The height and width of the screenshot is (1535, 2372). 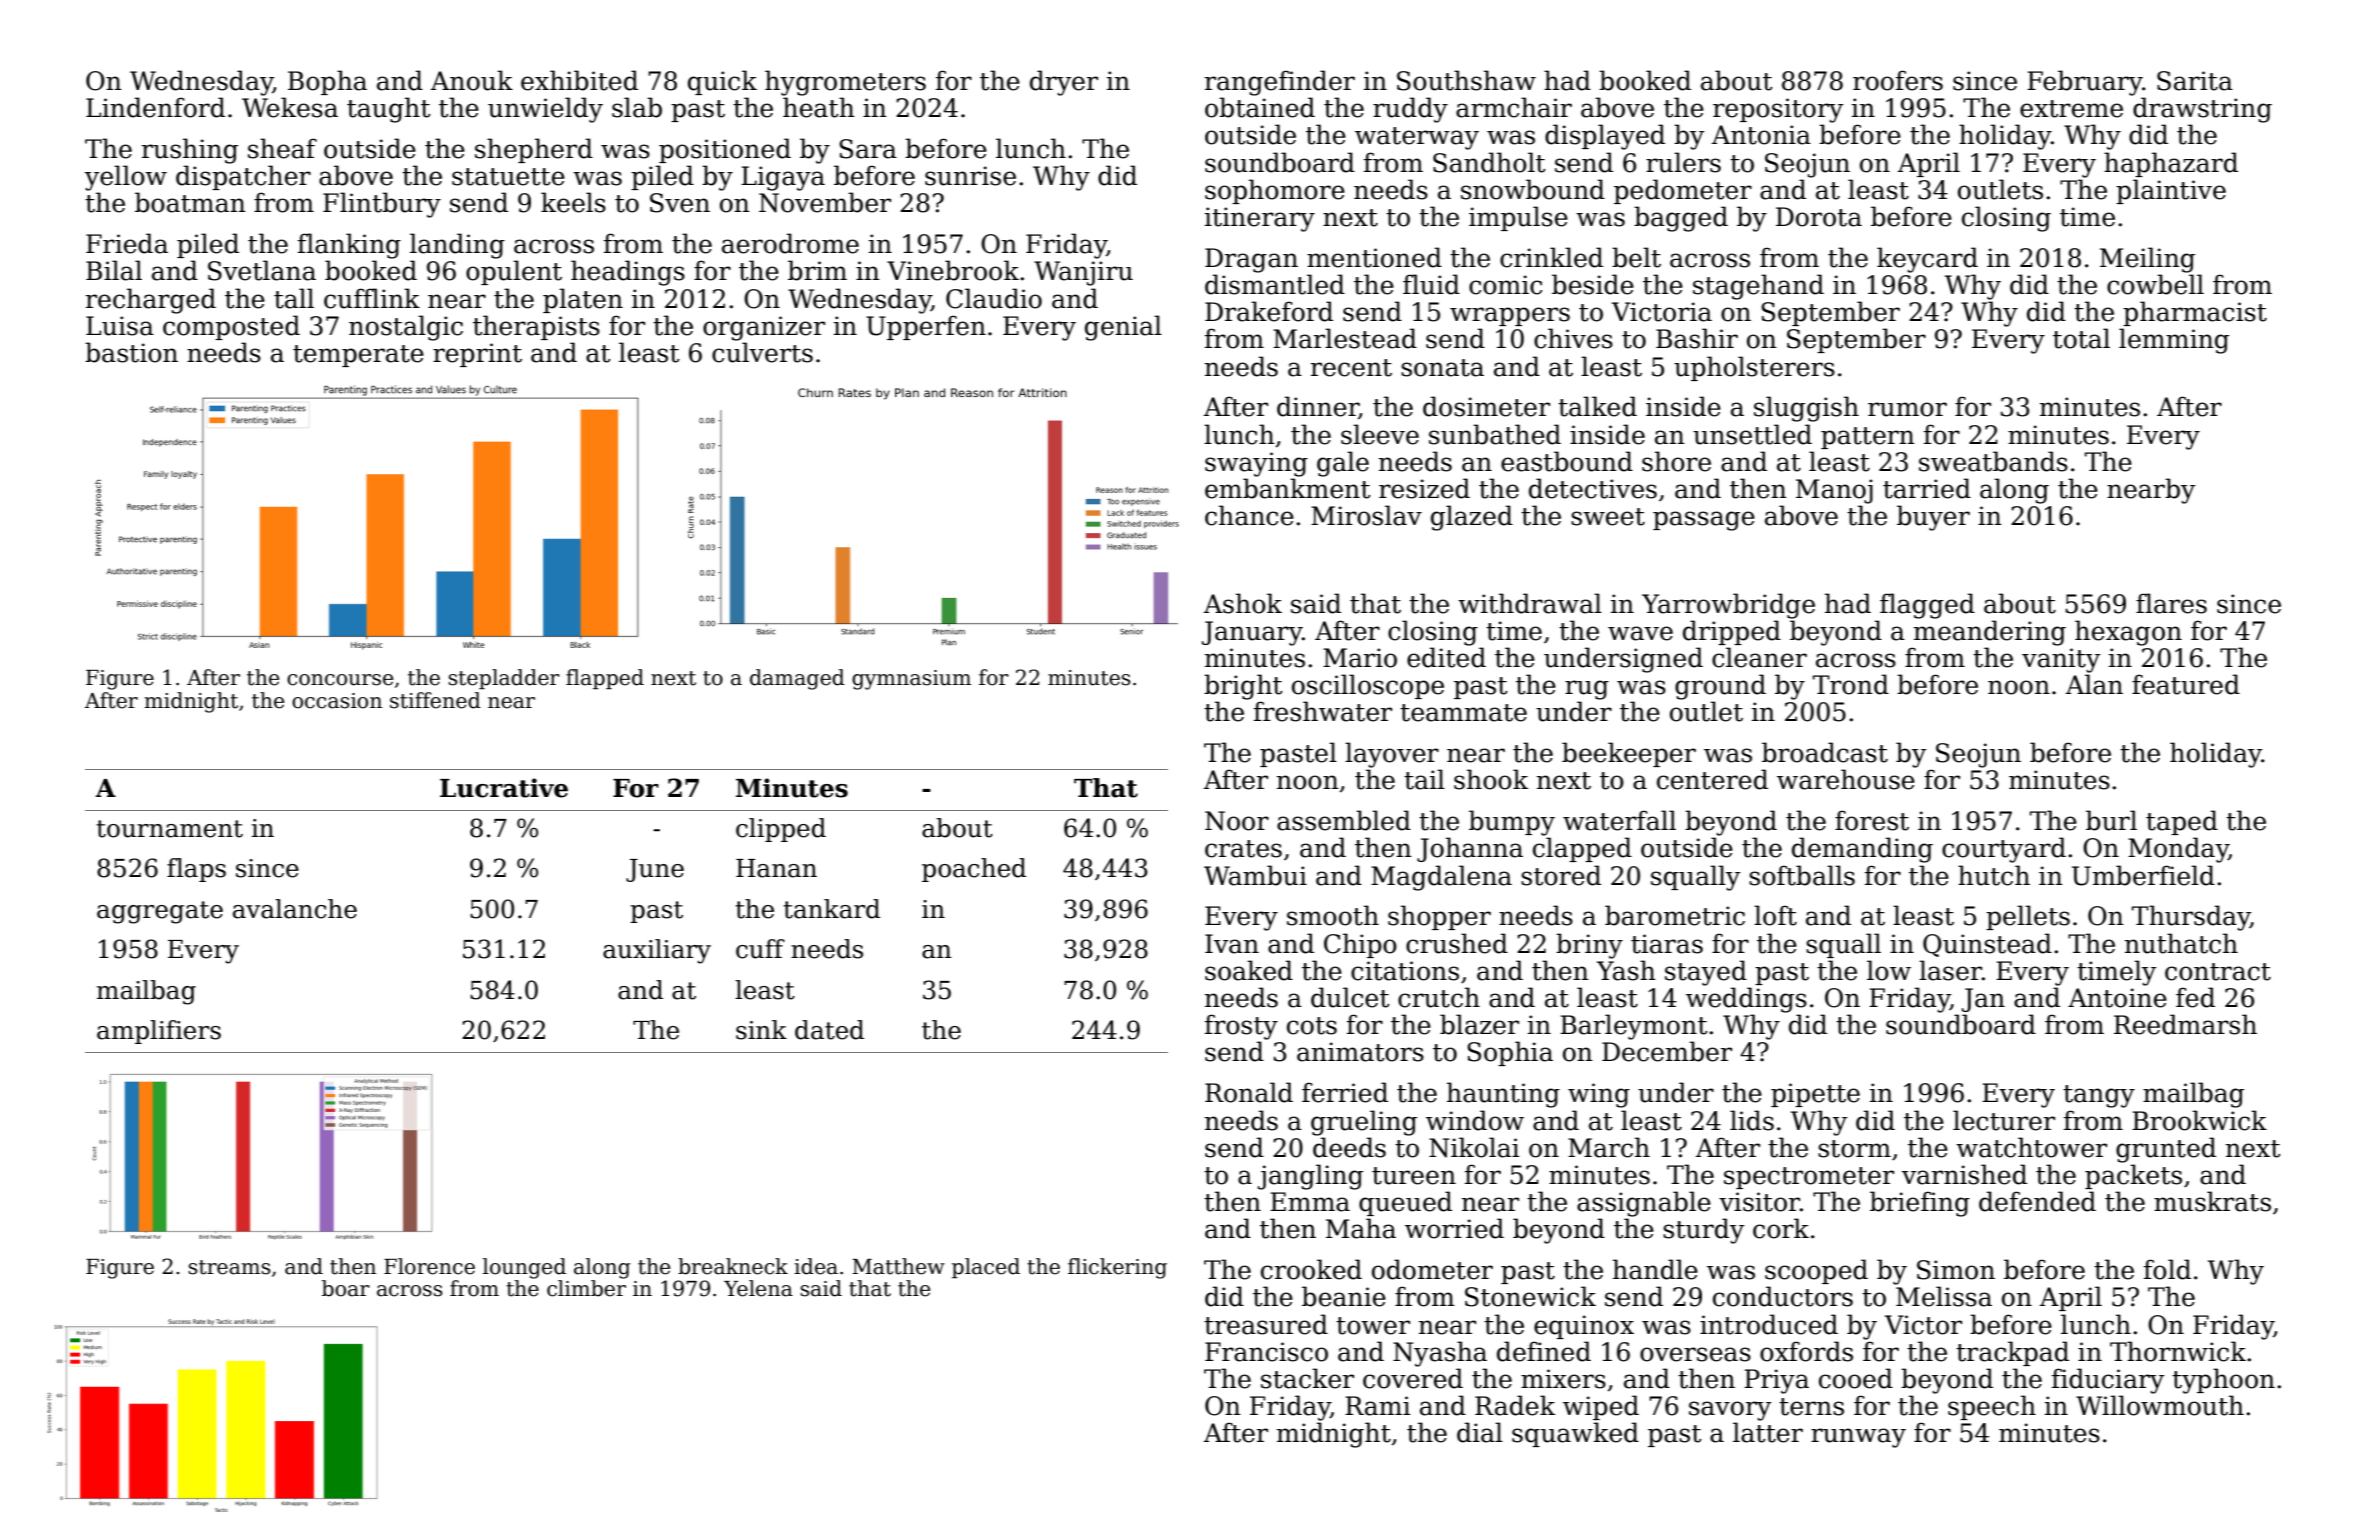 What do you see at coordinates (159, 1032) in the screenshot?
I see `amplifiers` at bounding box center [159, 1032].
